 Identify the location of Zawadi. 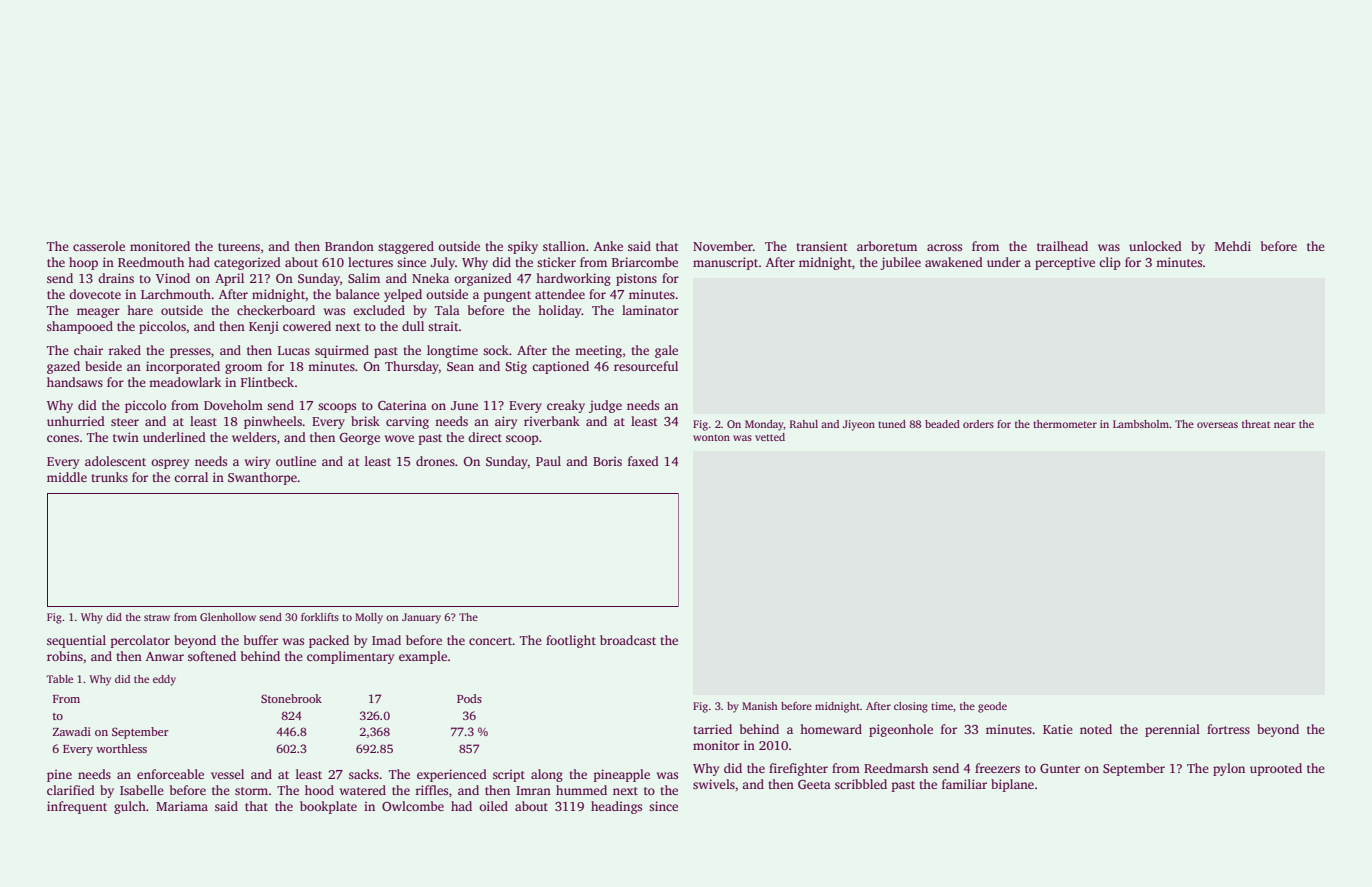
(72, 731).
